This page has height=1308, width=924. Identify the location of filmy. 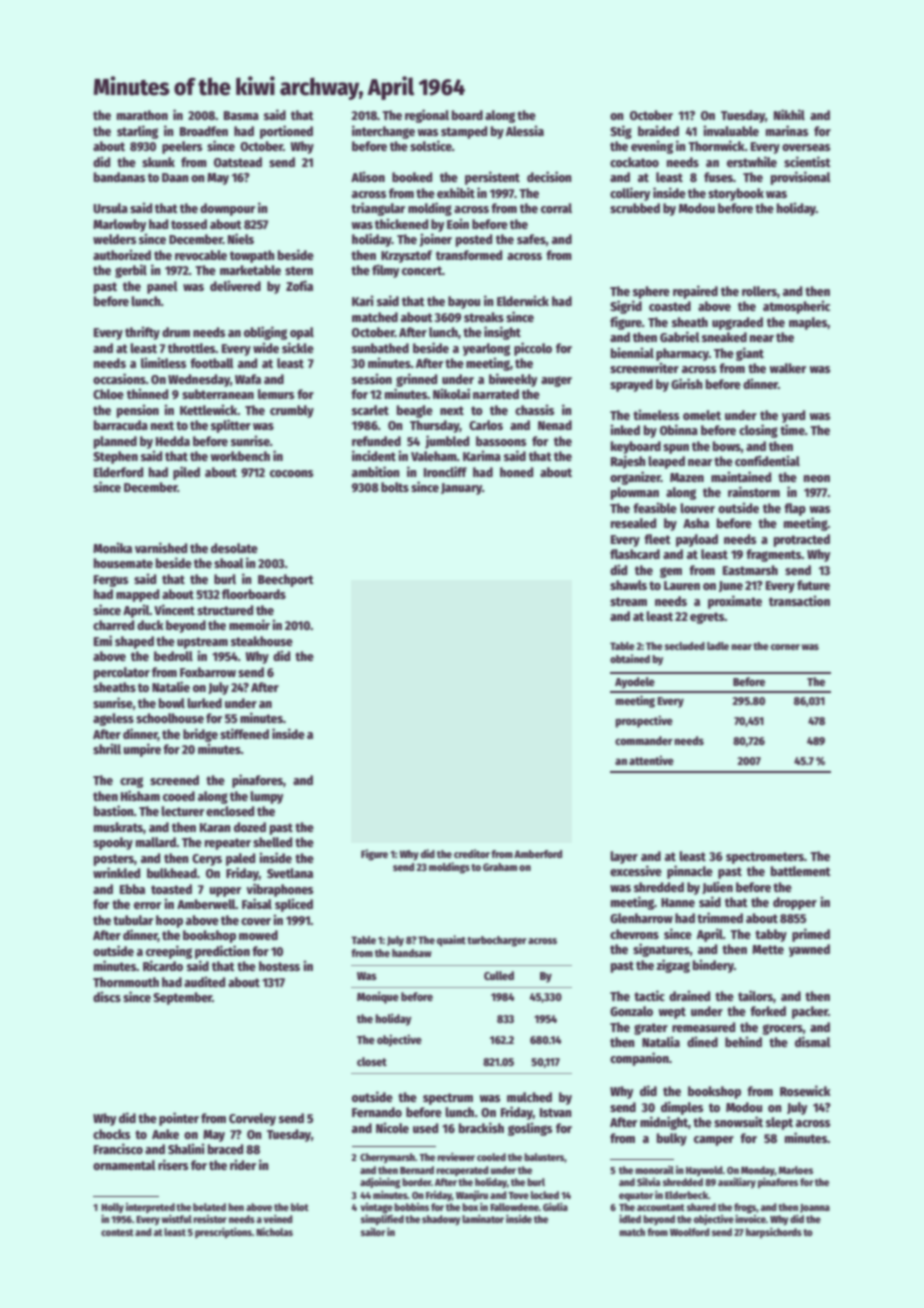
(385, 271).
